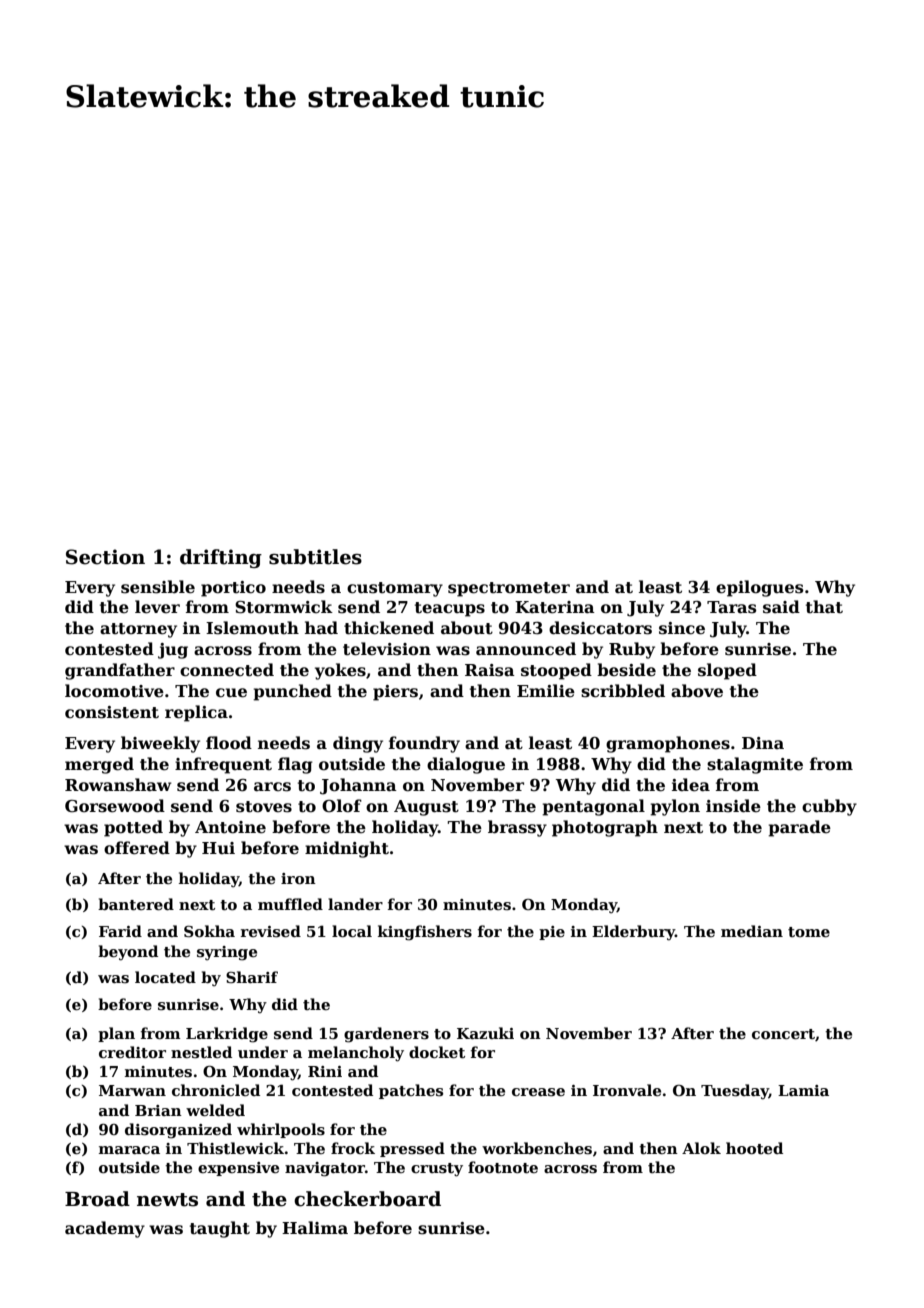 This page has height=1308, width=924. I want to click on Halima, so click(315, 1227).
